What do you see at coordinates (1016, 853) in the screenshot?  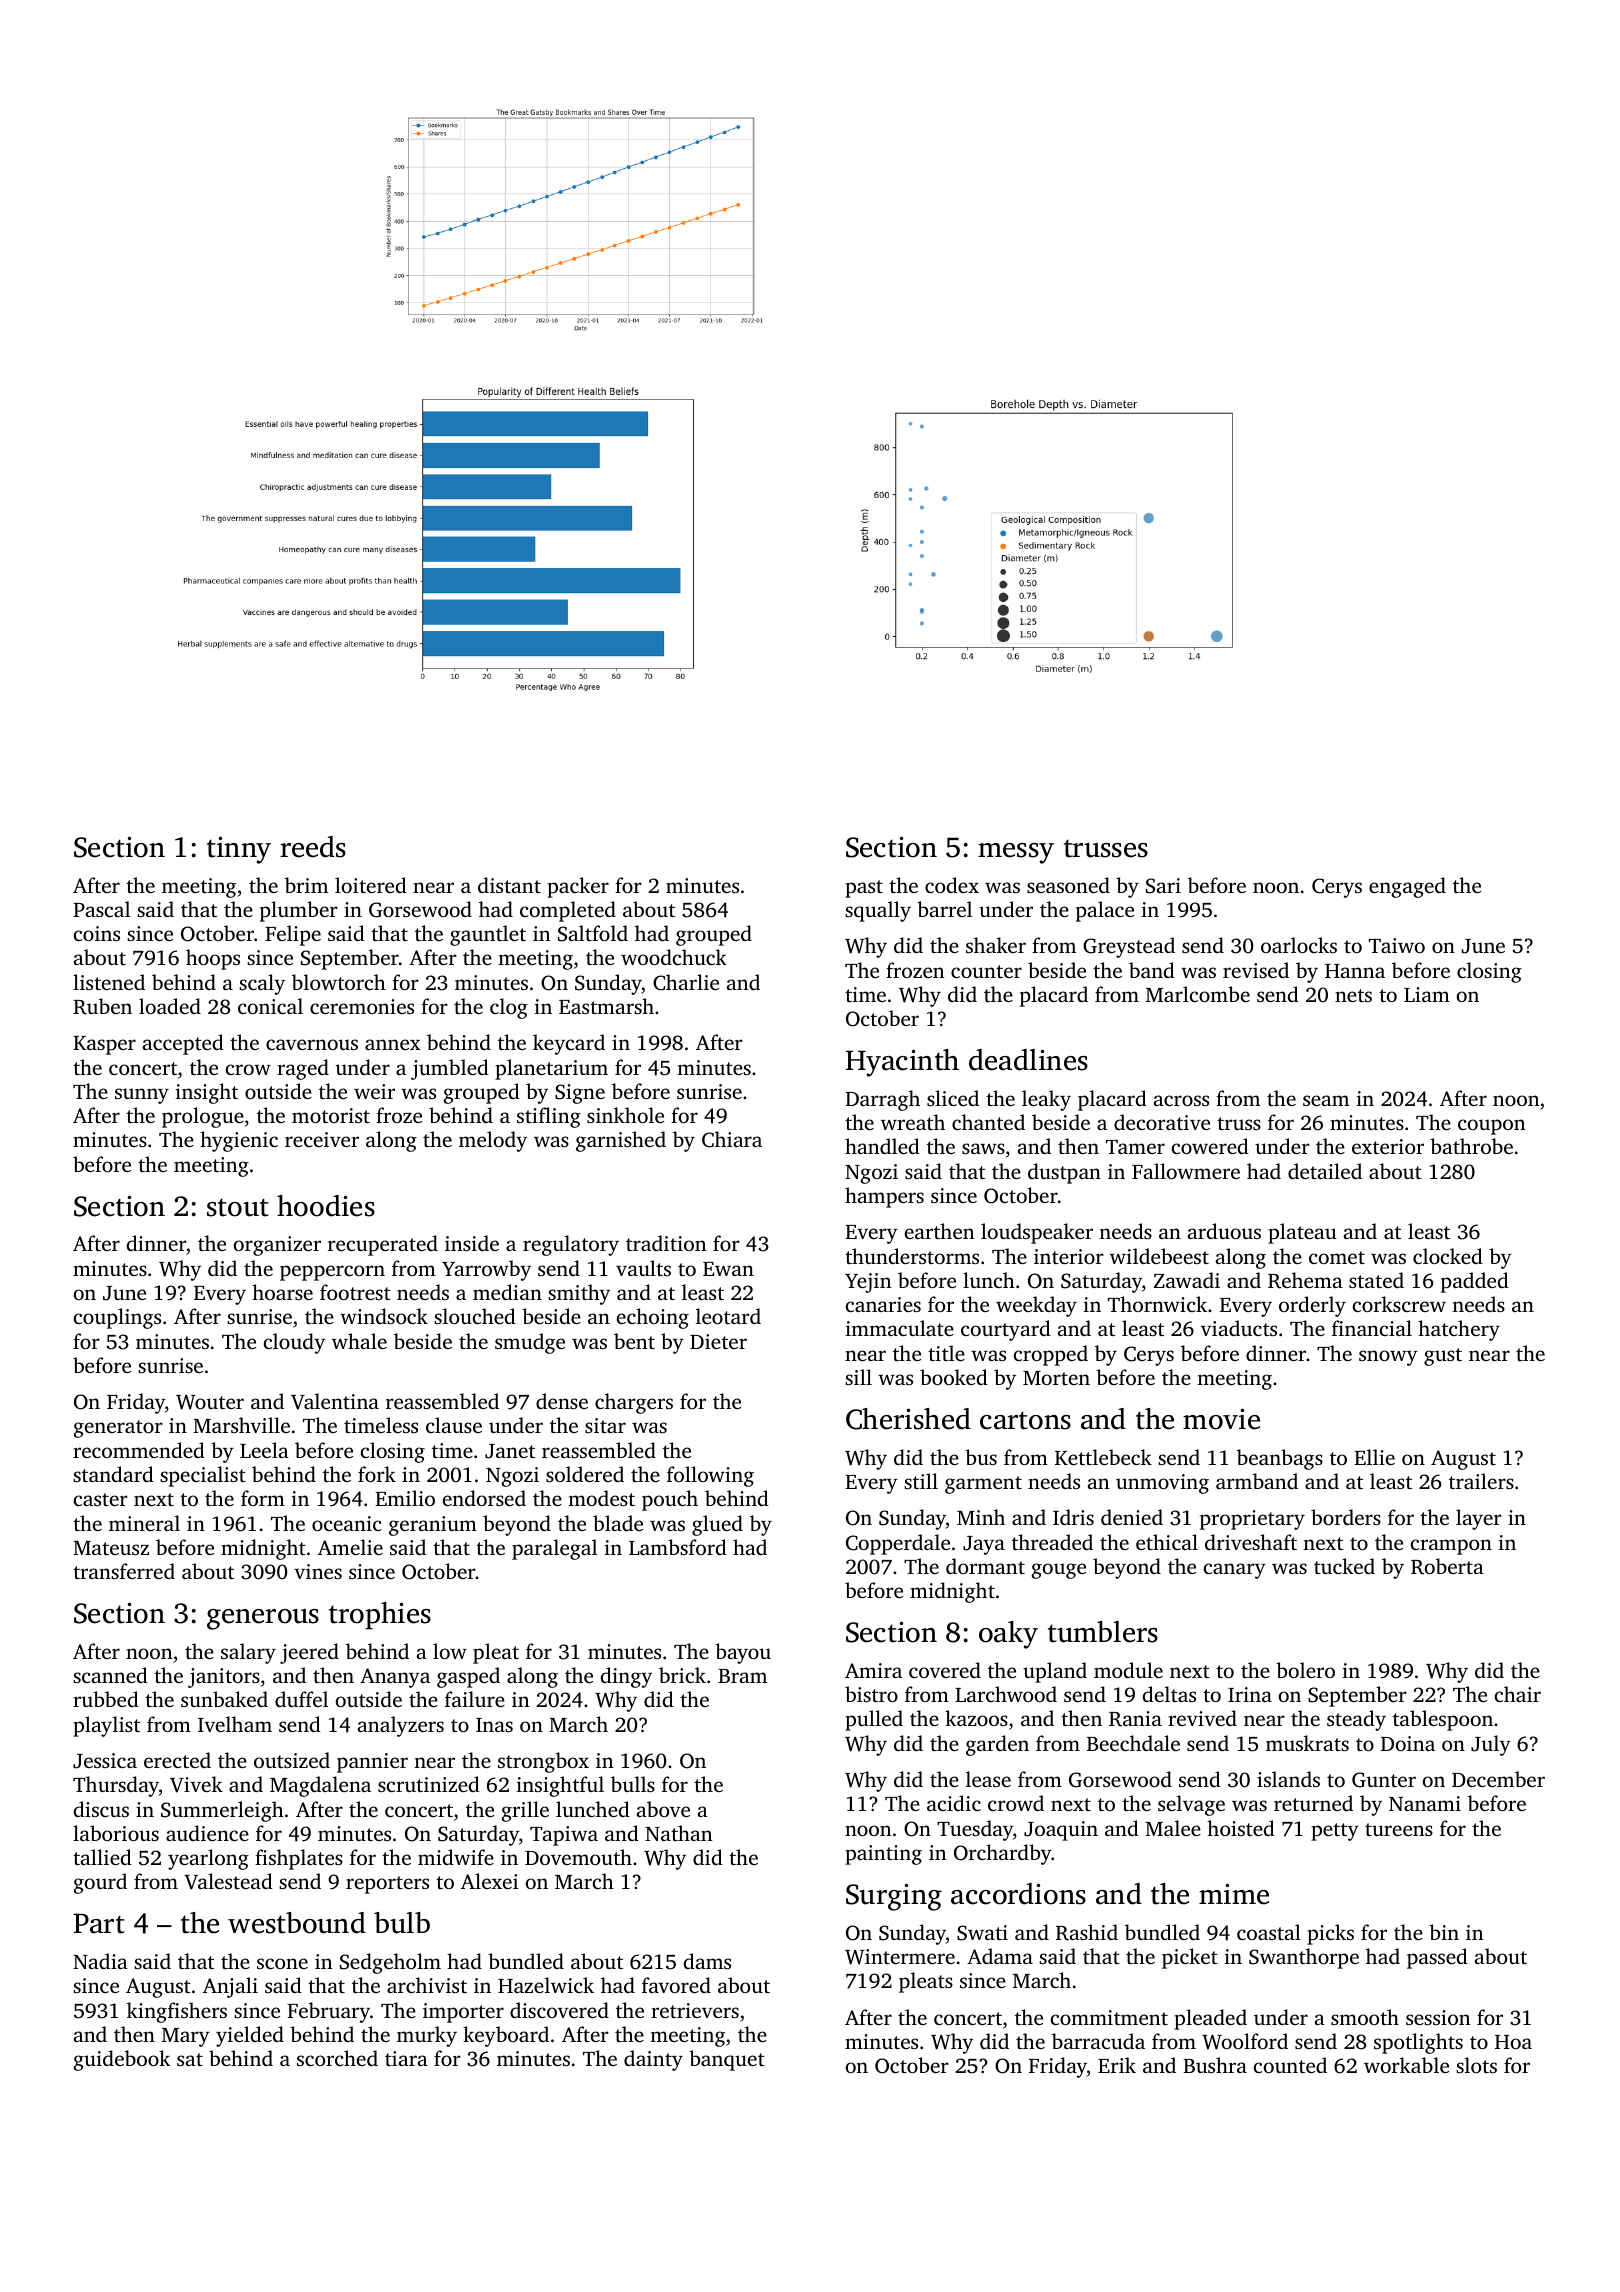 I see `messy` at bounding box center [1016, 853].
